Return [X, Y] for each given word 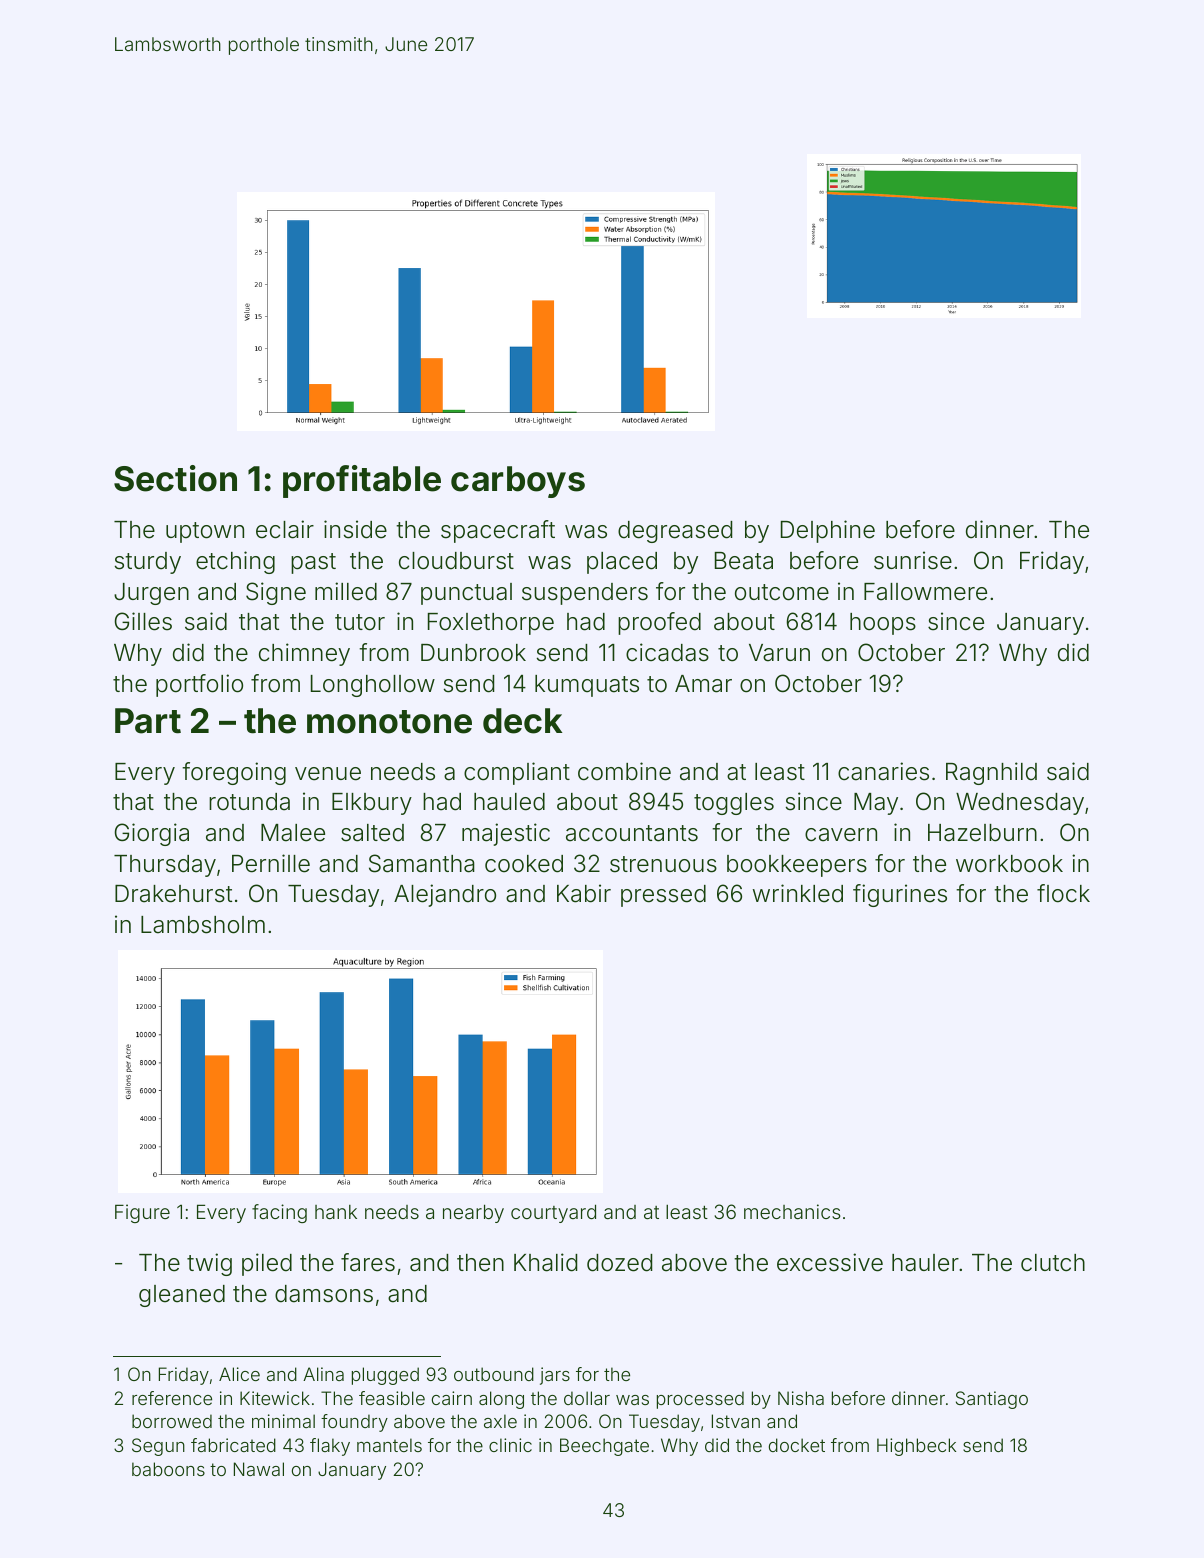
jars [555, 1376]
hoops [883, 624]
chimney [304, 654]
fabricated [233, 1445]
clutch [1053, 1262]
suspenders [585, 594]
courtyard [553, 1213]
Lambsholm [203, 925]
